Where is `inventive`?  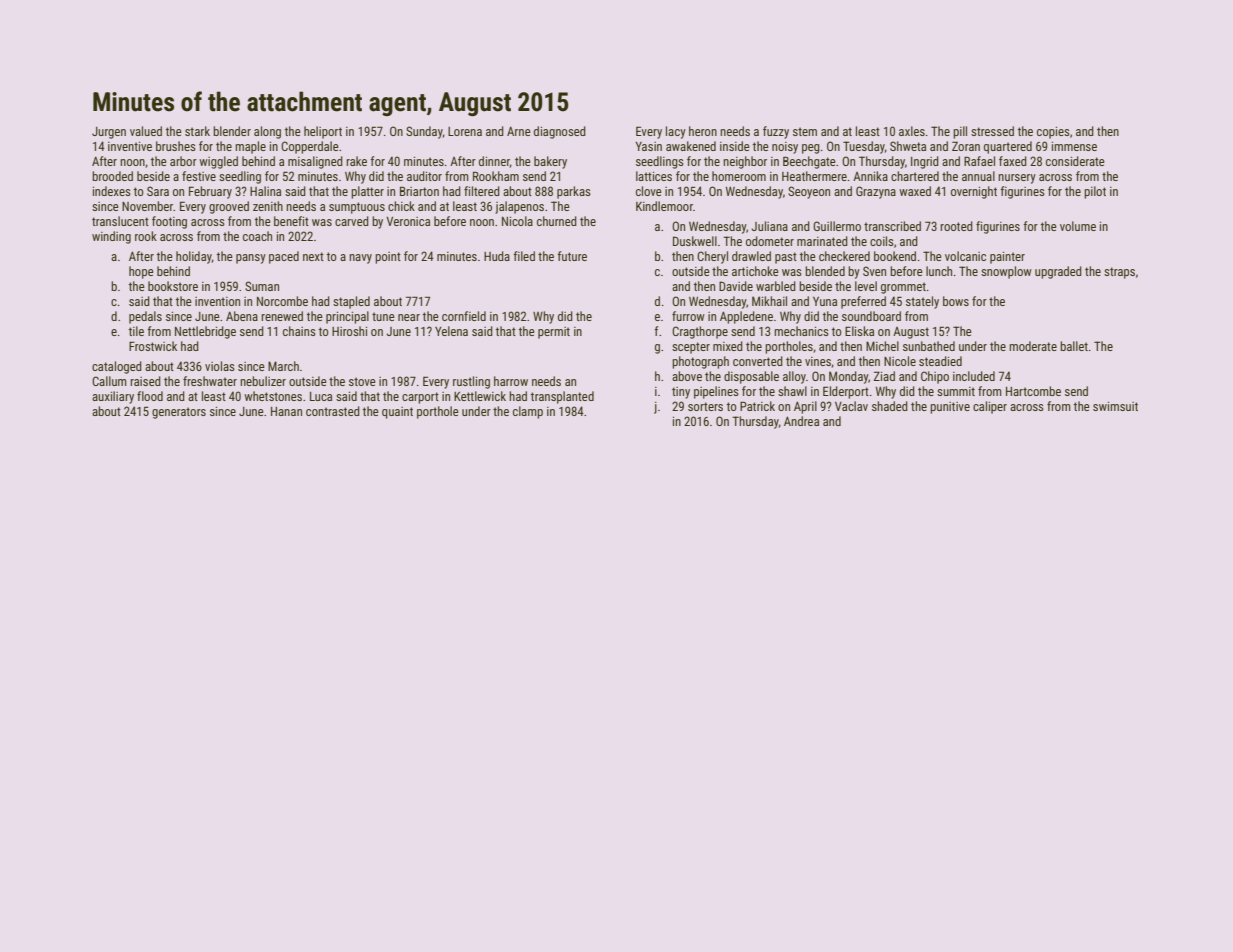
inventive is located at coordinates (130, 146).
